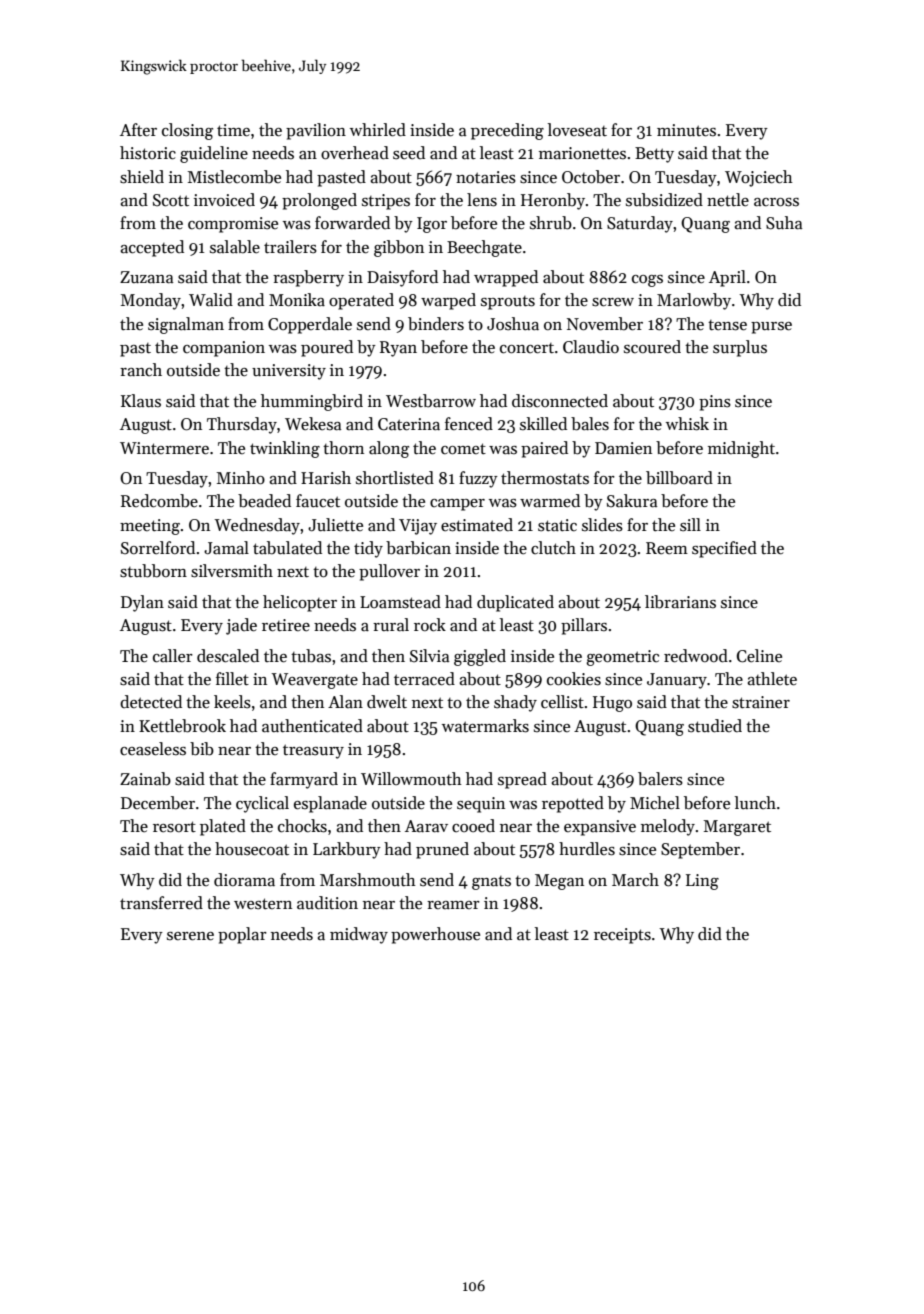  Describe the element at coordinates (378, 130) in the document. I see `whirled` at that location.
